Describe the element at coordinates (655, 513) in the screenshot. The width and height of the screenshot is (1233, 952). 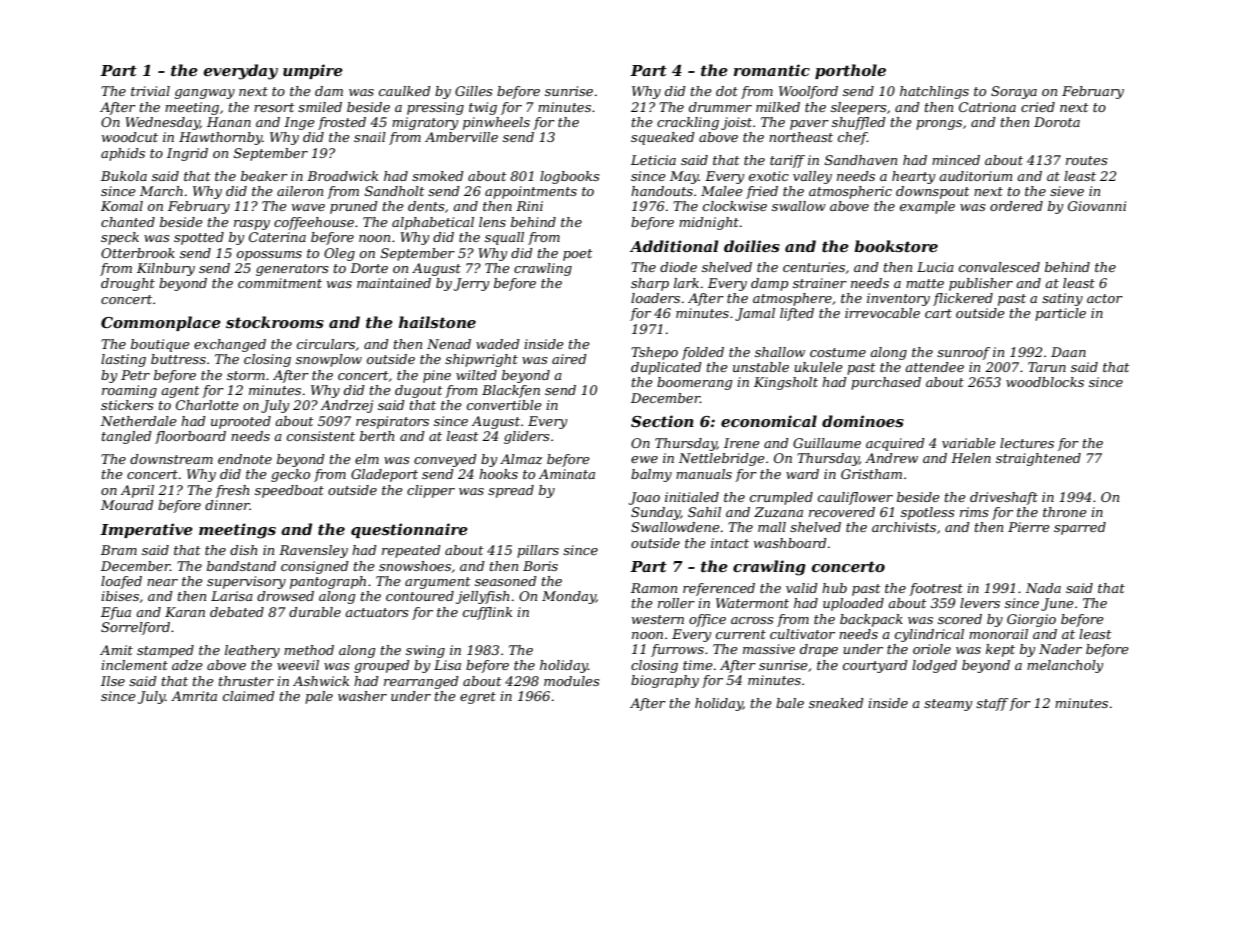
I see `Sunday` at that location.
